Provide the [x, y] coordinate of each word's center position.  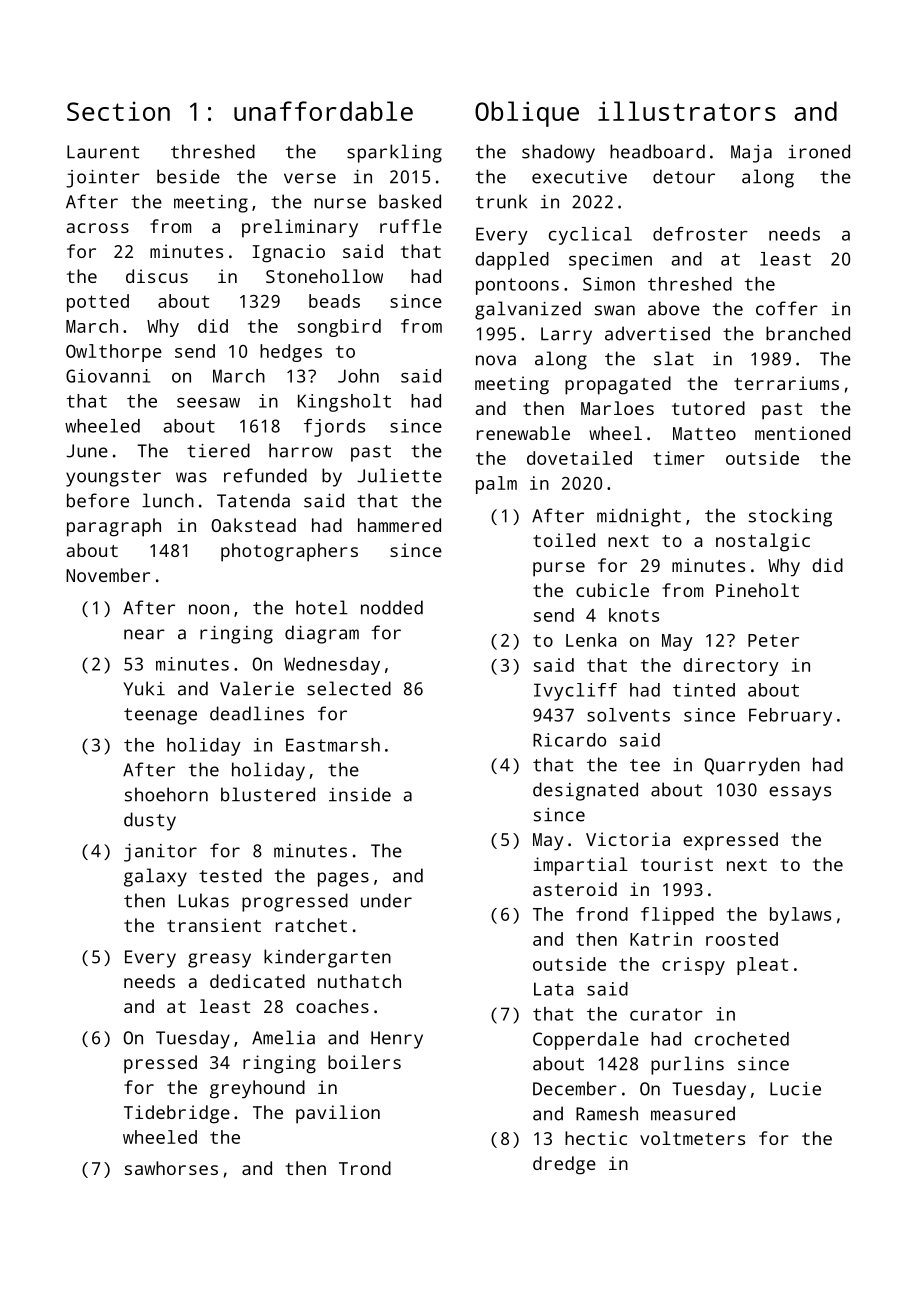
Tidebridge [177, 1114]
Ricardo [569, 740]
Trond [365, 1168]
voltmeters [692, 1138]
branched [808, 333]
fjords [334, 428]
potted [98, 303]
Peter [773, 640]
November [108, 575]
